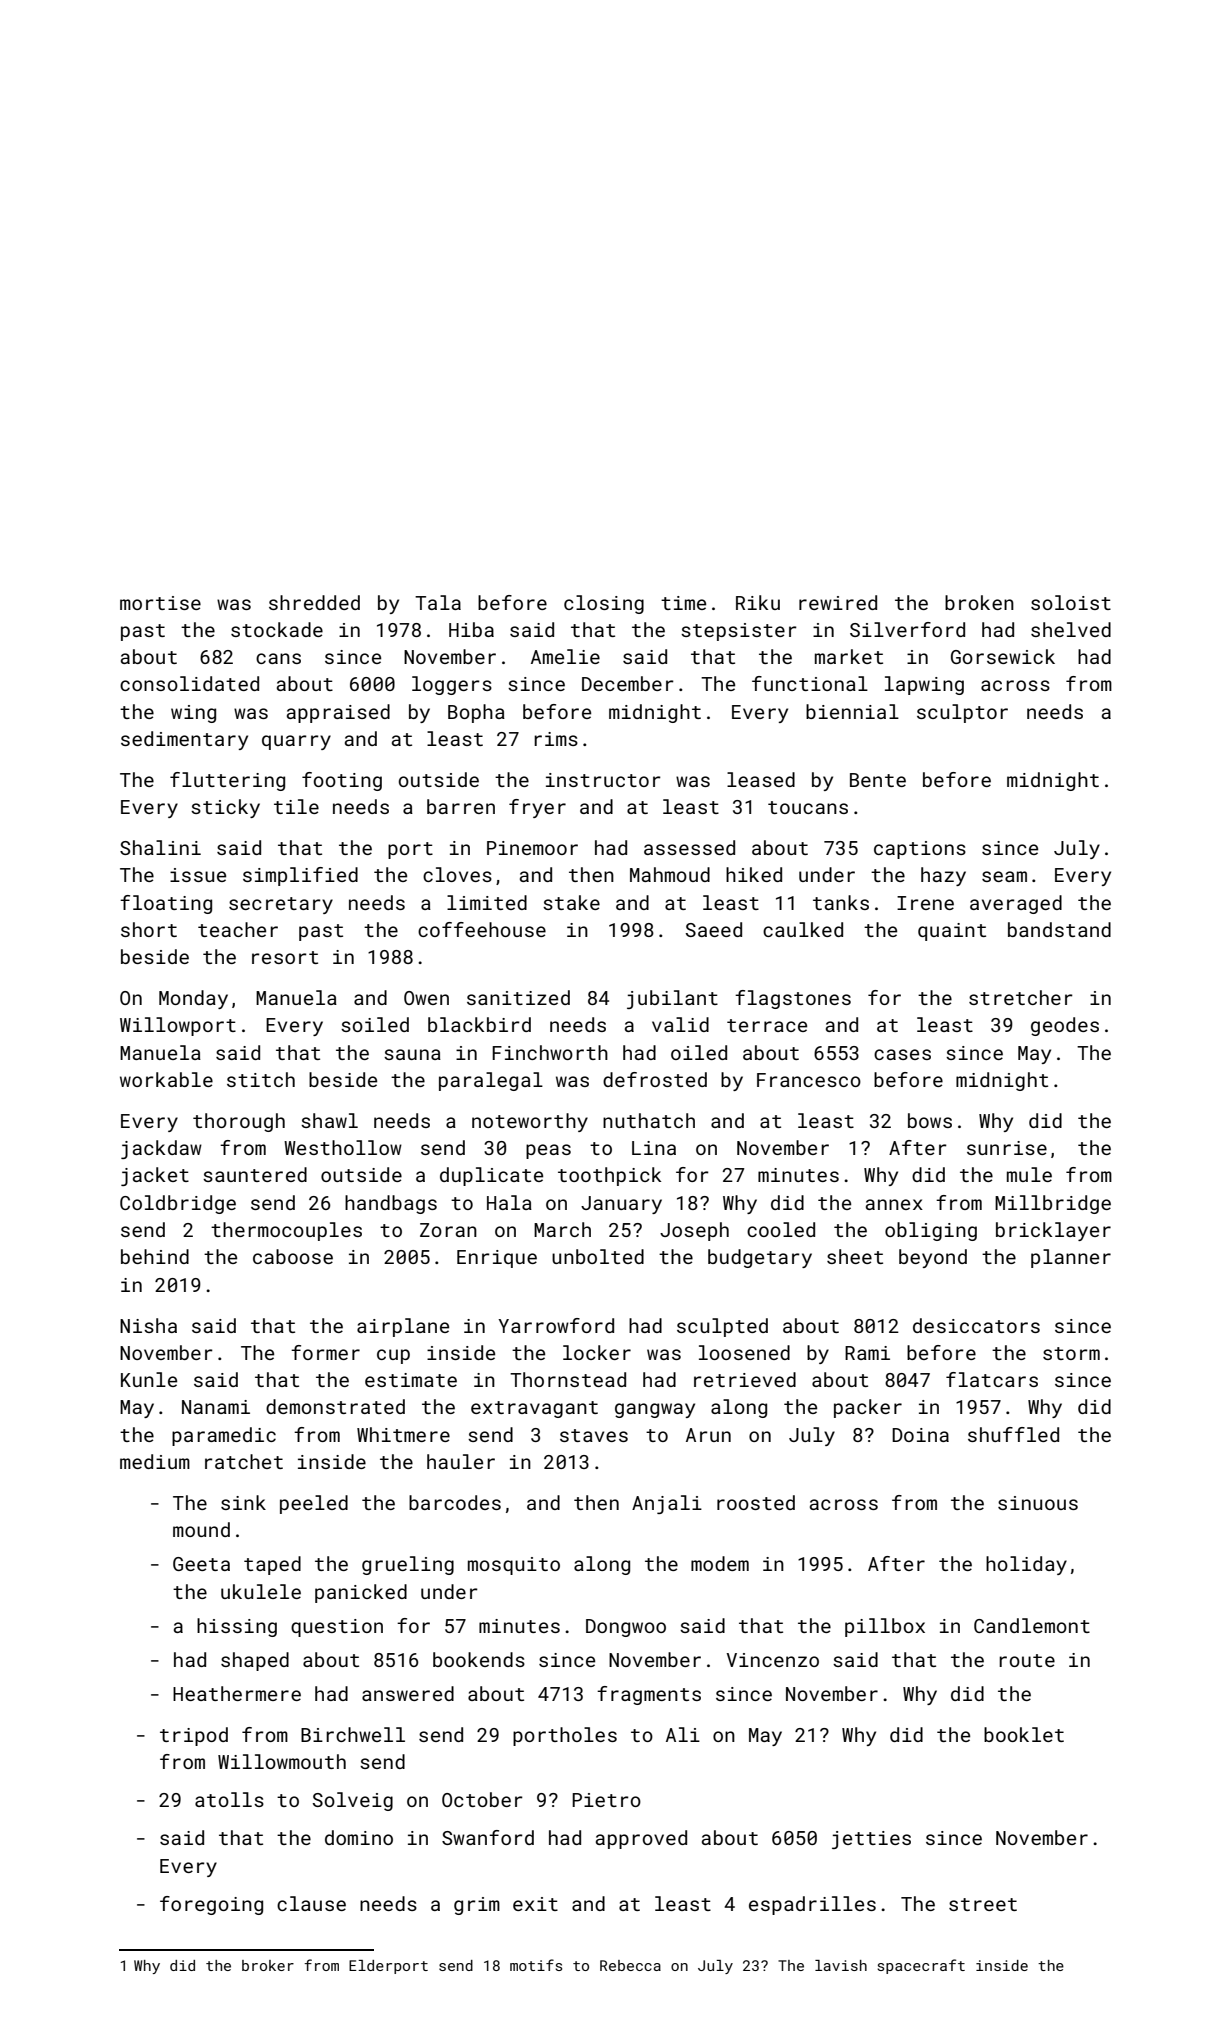 The width and height of the screenshot is (1232, 2029). What do you see at coordinates (161, 1149) in the screenshot?
I see `jackdaw` at bounding box center [161, 1149].
